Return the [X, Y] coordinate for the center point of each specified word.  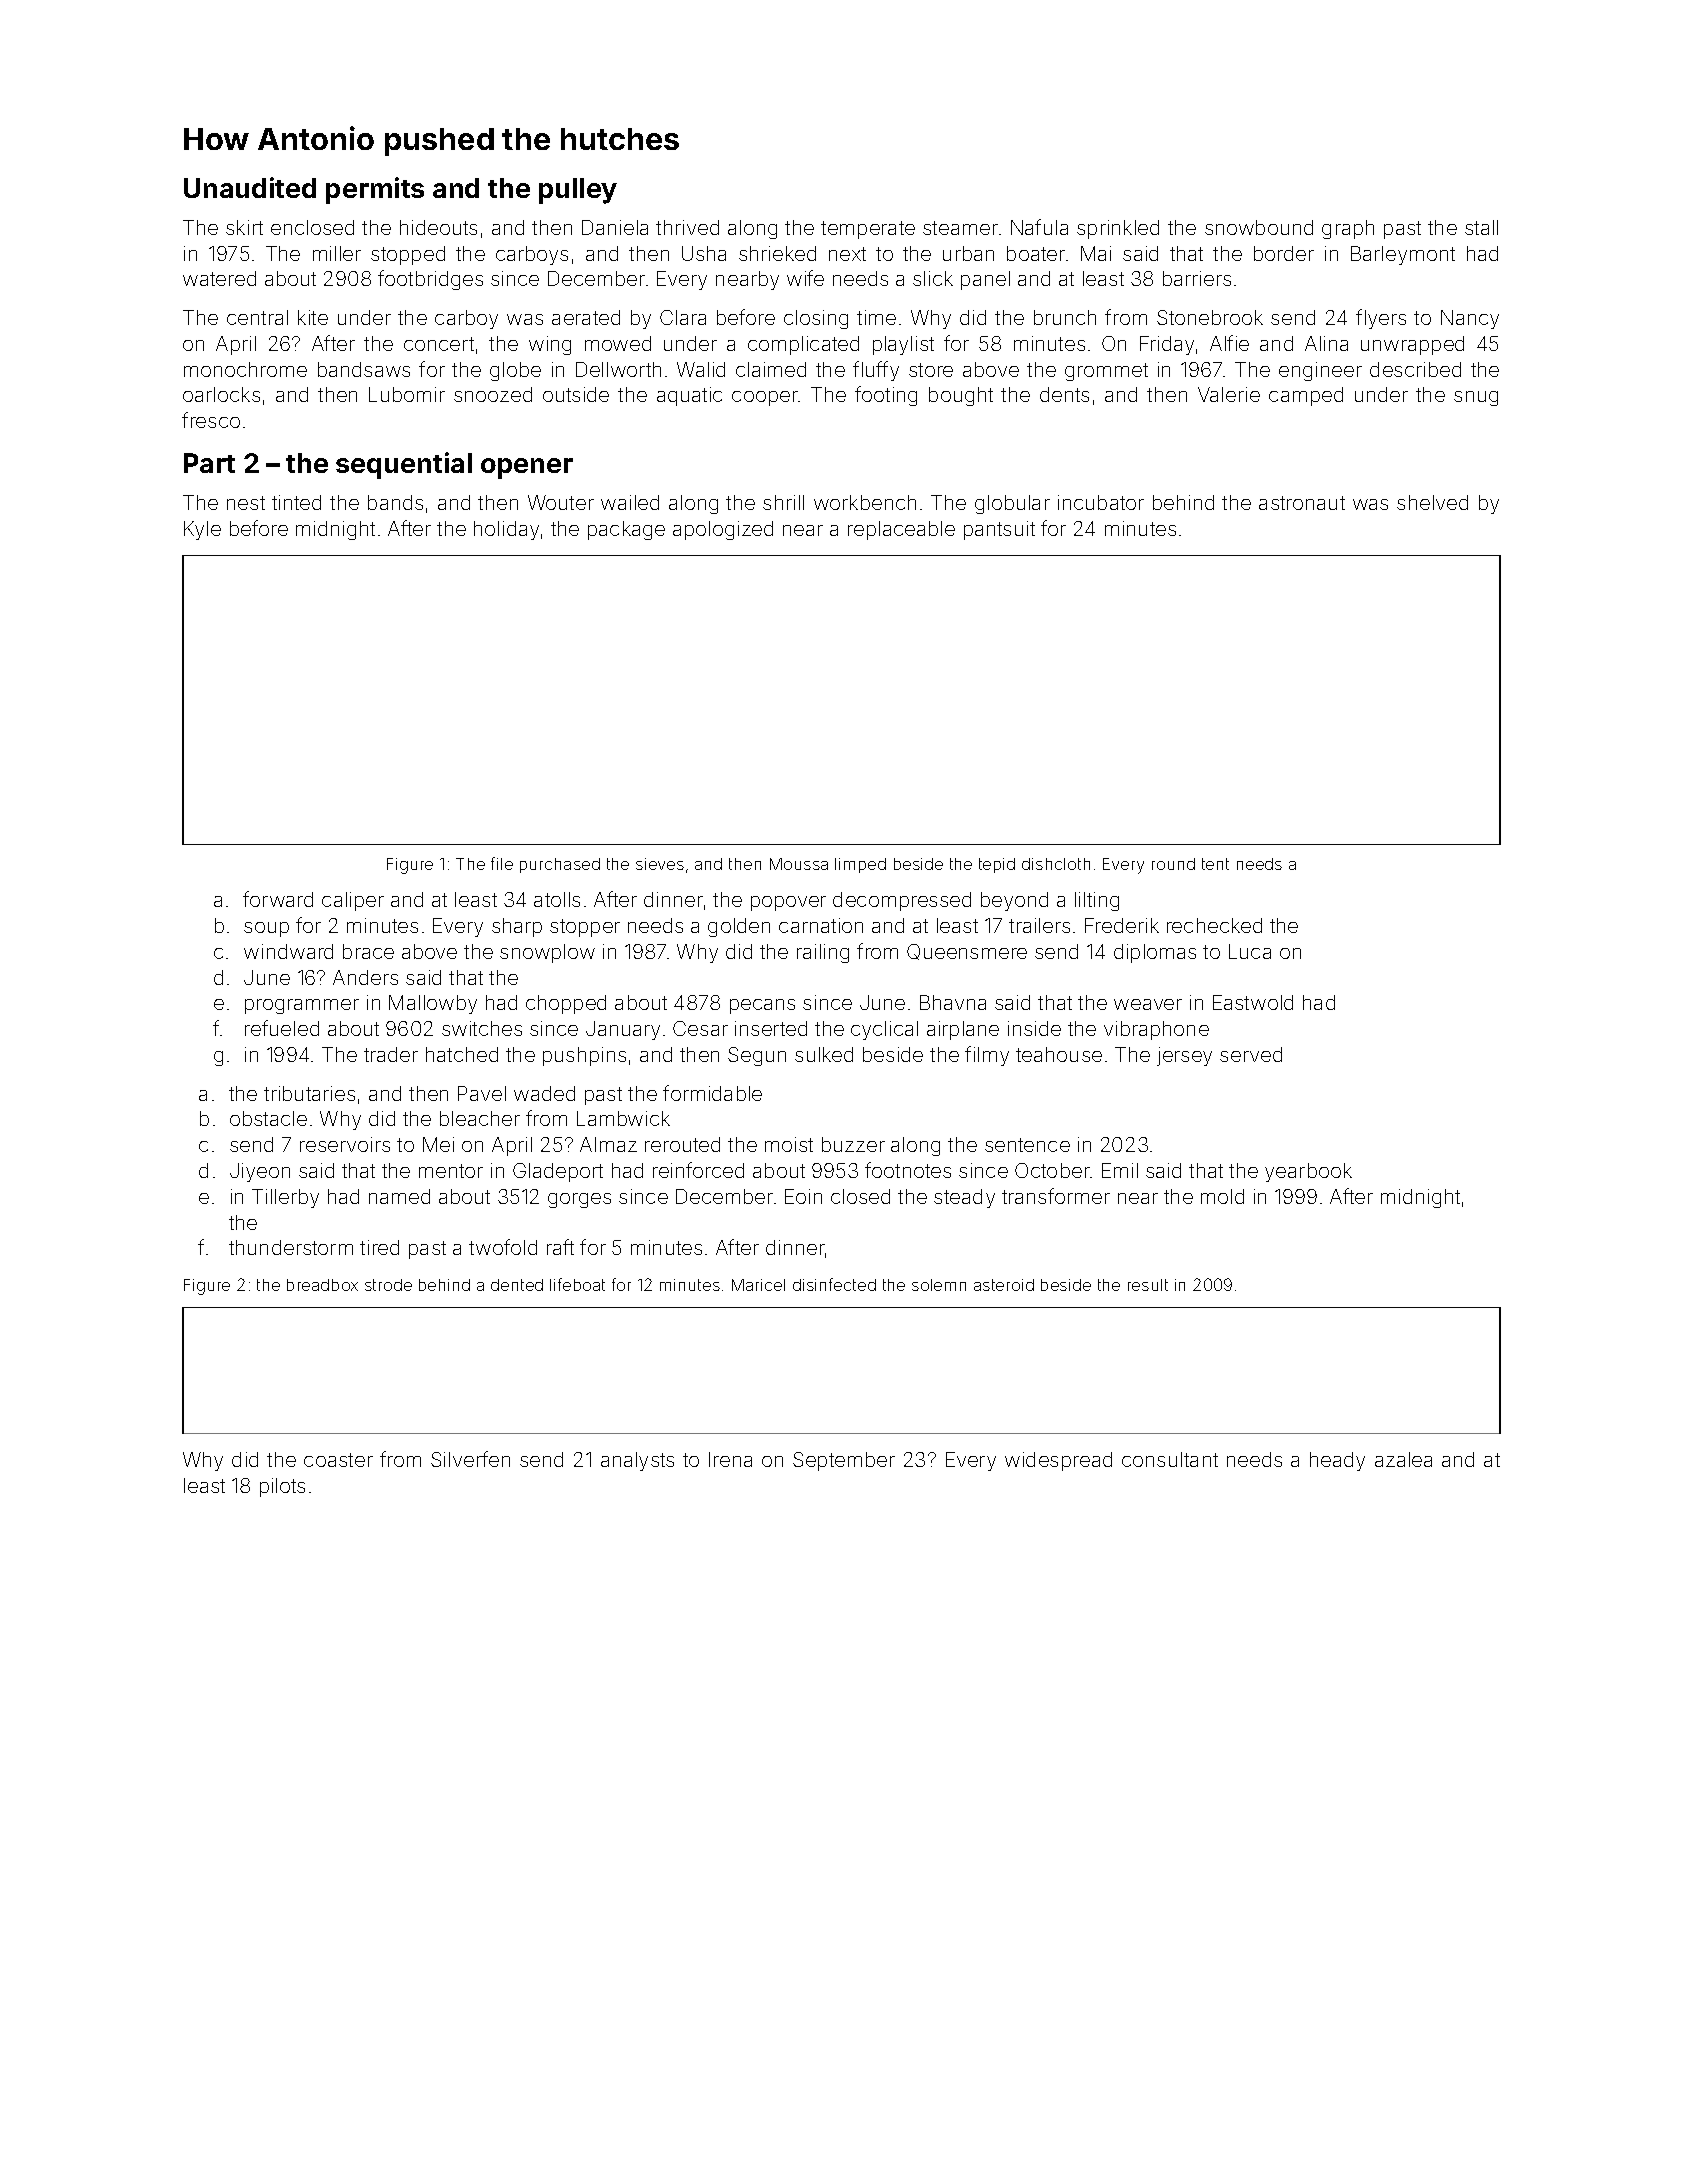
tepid [997, 865]
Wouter [561, 502]
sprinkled [1118, 229]
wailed [630, 502]
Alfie [1229, 343]
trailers [1039, 925]
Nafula [1039, 227]
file [502, 863]
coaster [338, 1460]
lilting [1097, 901]
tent [1215, 864]
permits [375, 190]
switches [482, 1028]
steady [964, 1198]
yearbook [1308, 1172]
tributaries [309, 1093]
